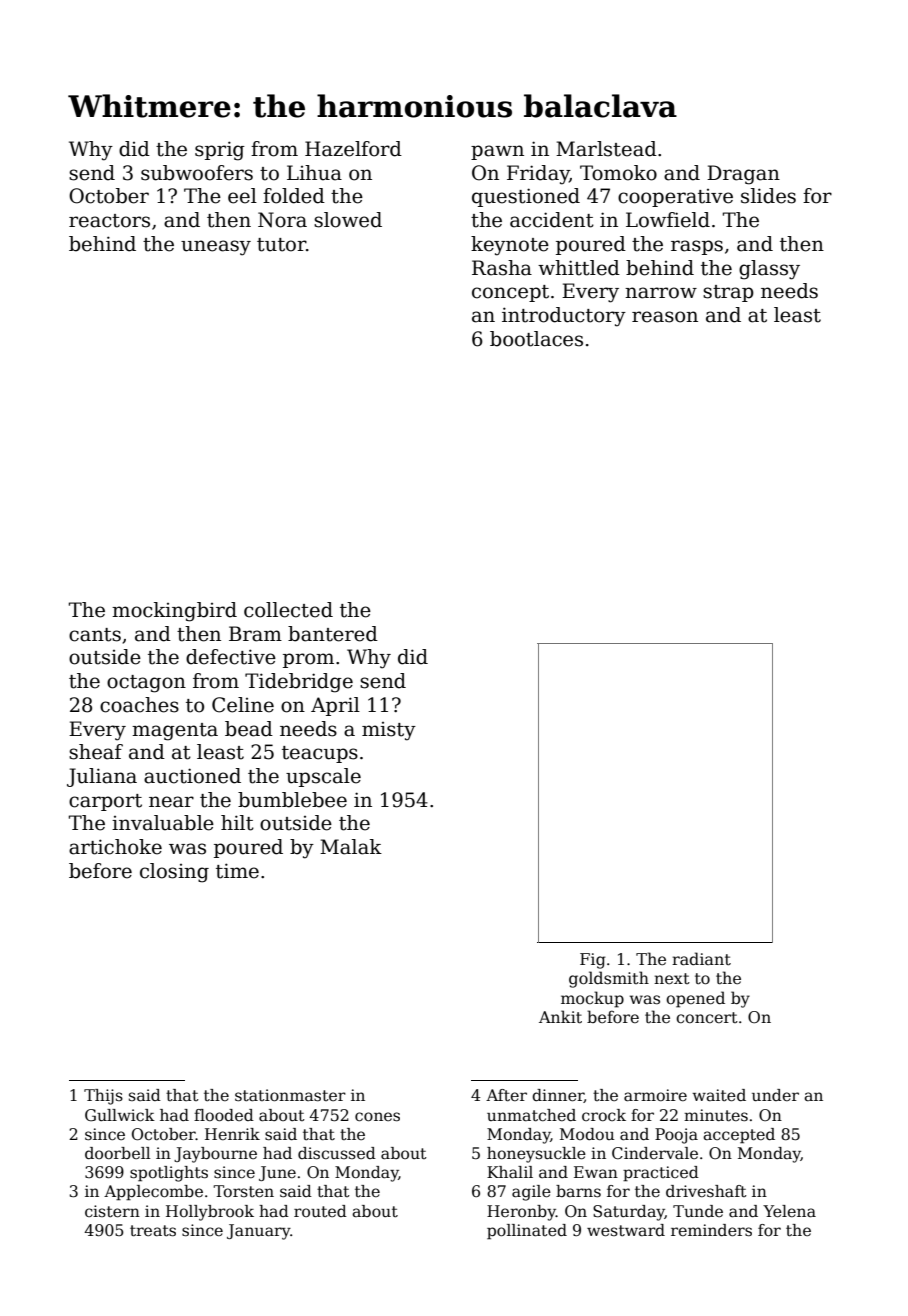 The height and width of the screenshot is (1316, 908). I want to click on magenta, so click(175, 732).
